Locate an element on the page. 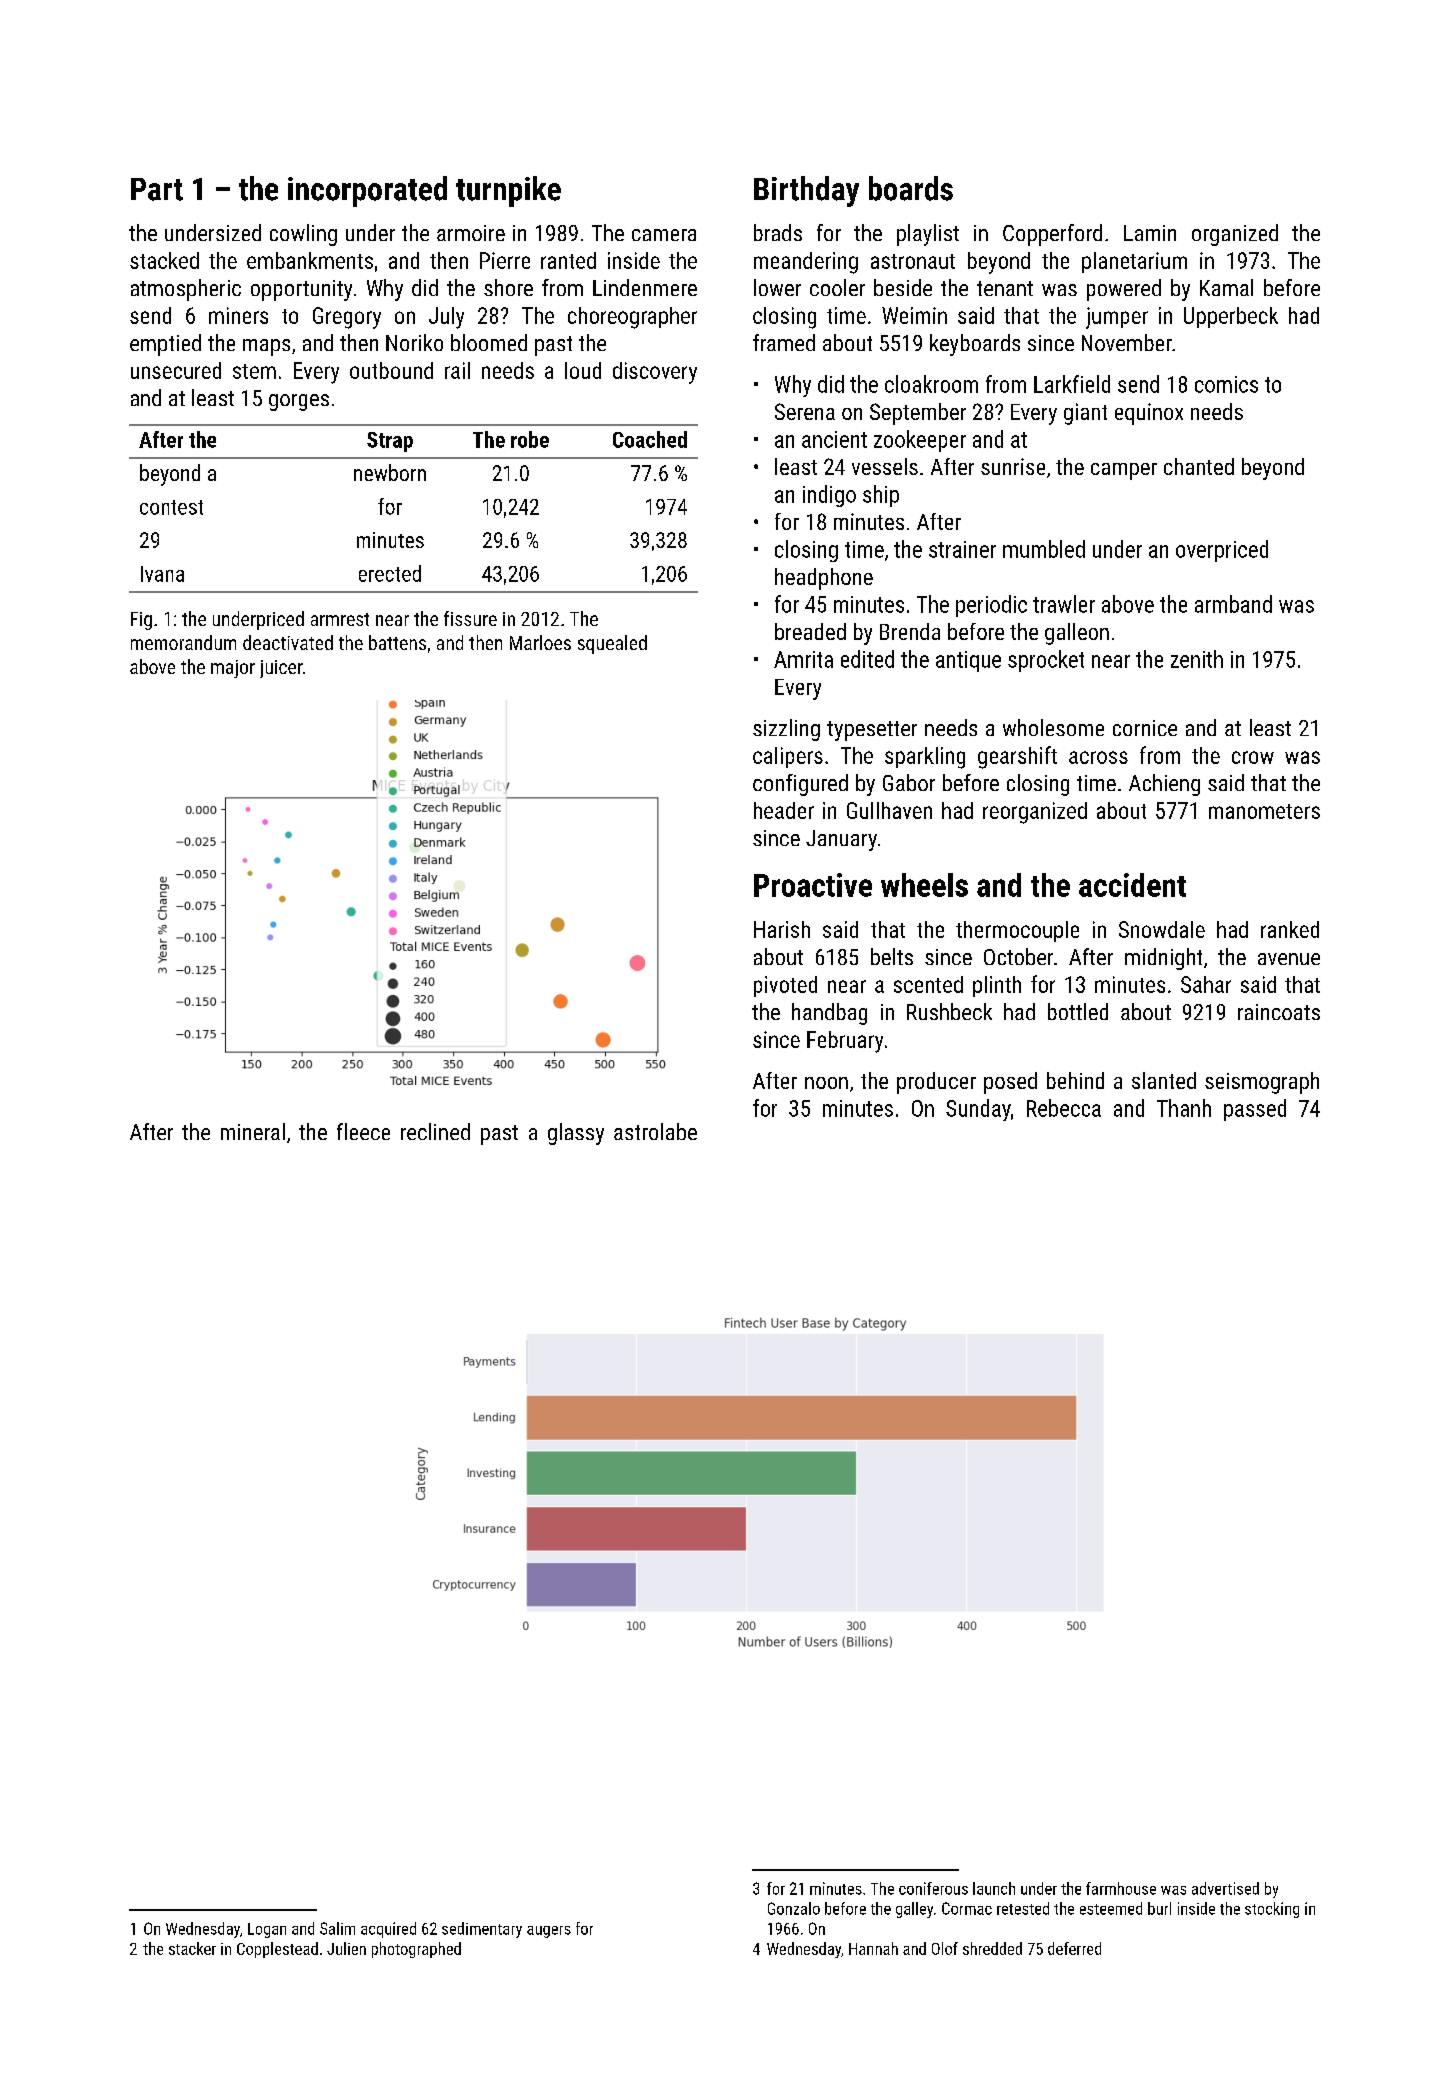 This document has height=2100, width=1450. incorporated is located at coordinates (367, 191).
